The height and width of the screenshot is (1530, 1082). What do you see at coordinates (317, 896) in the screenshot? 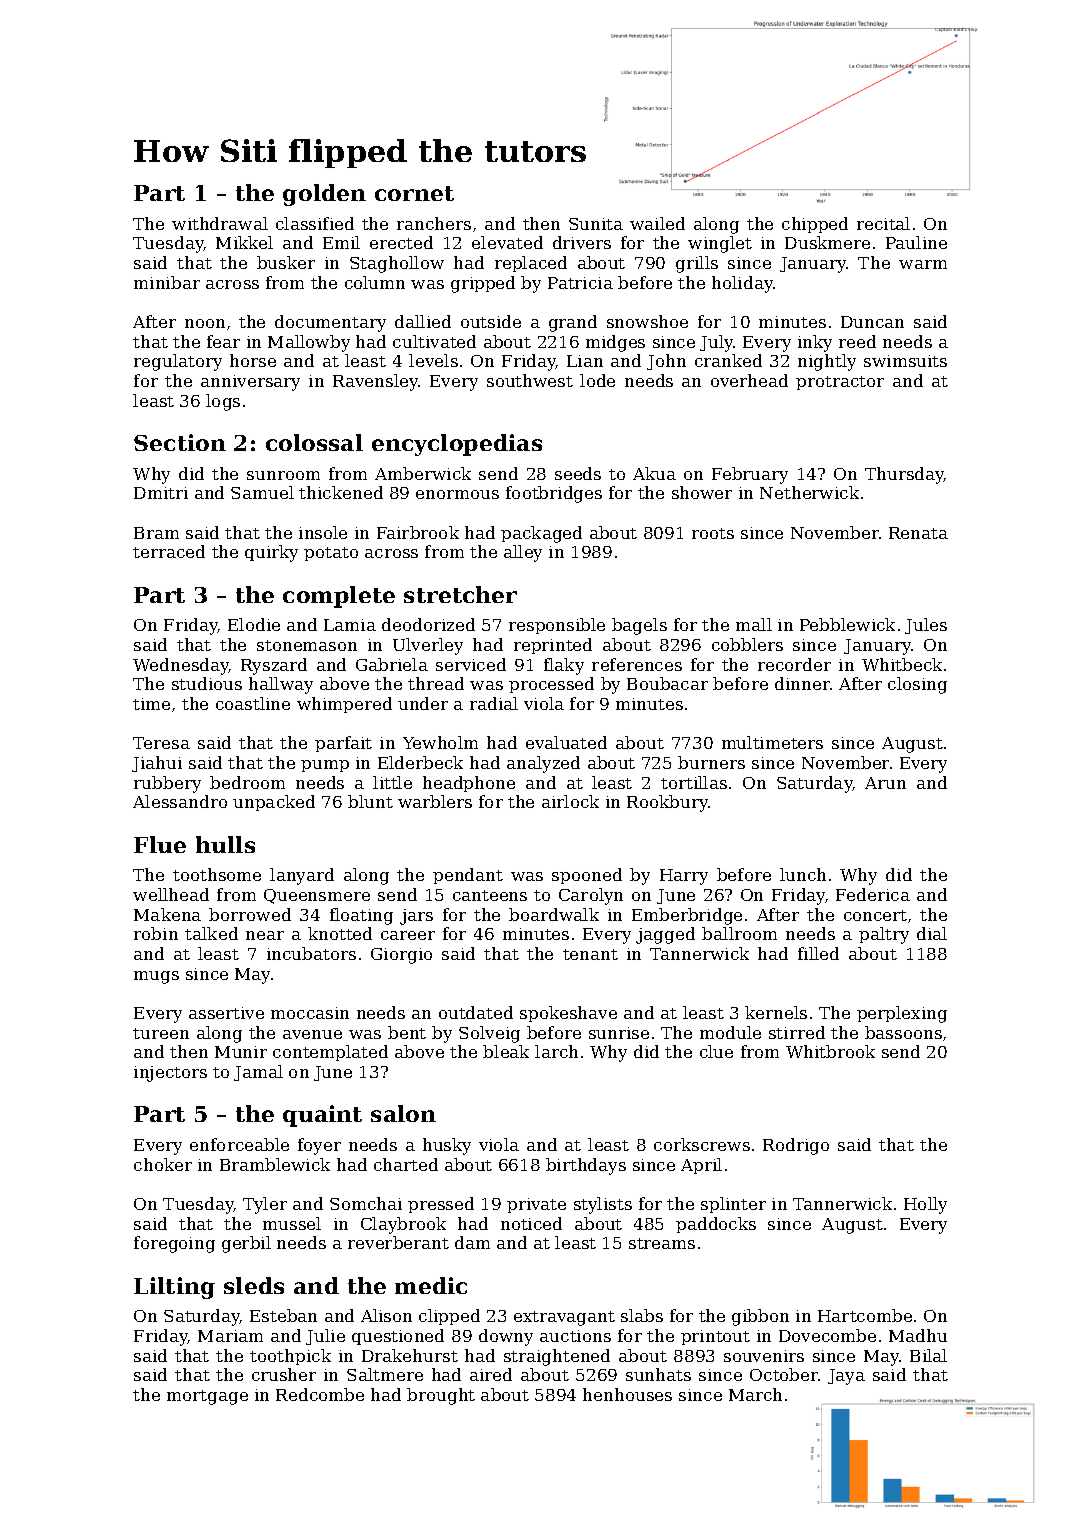
I see `Queensmere` at bounding box center [317, 896].
